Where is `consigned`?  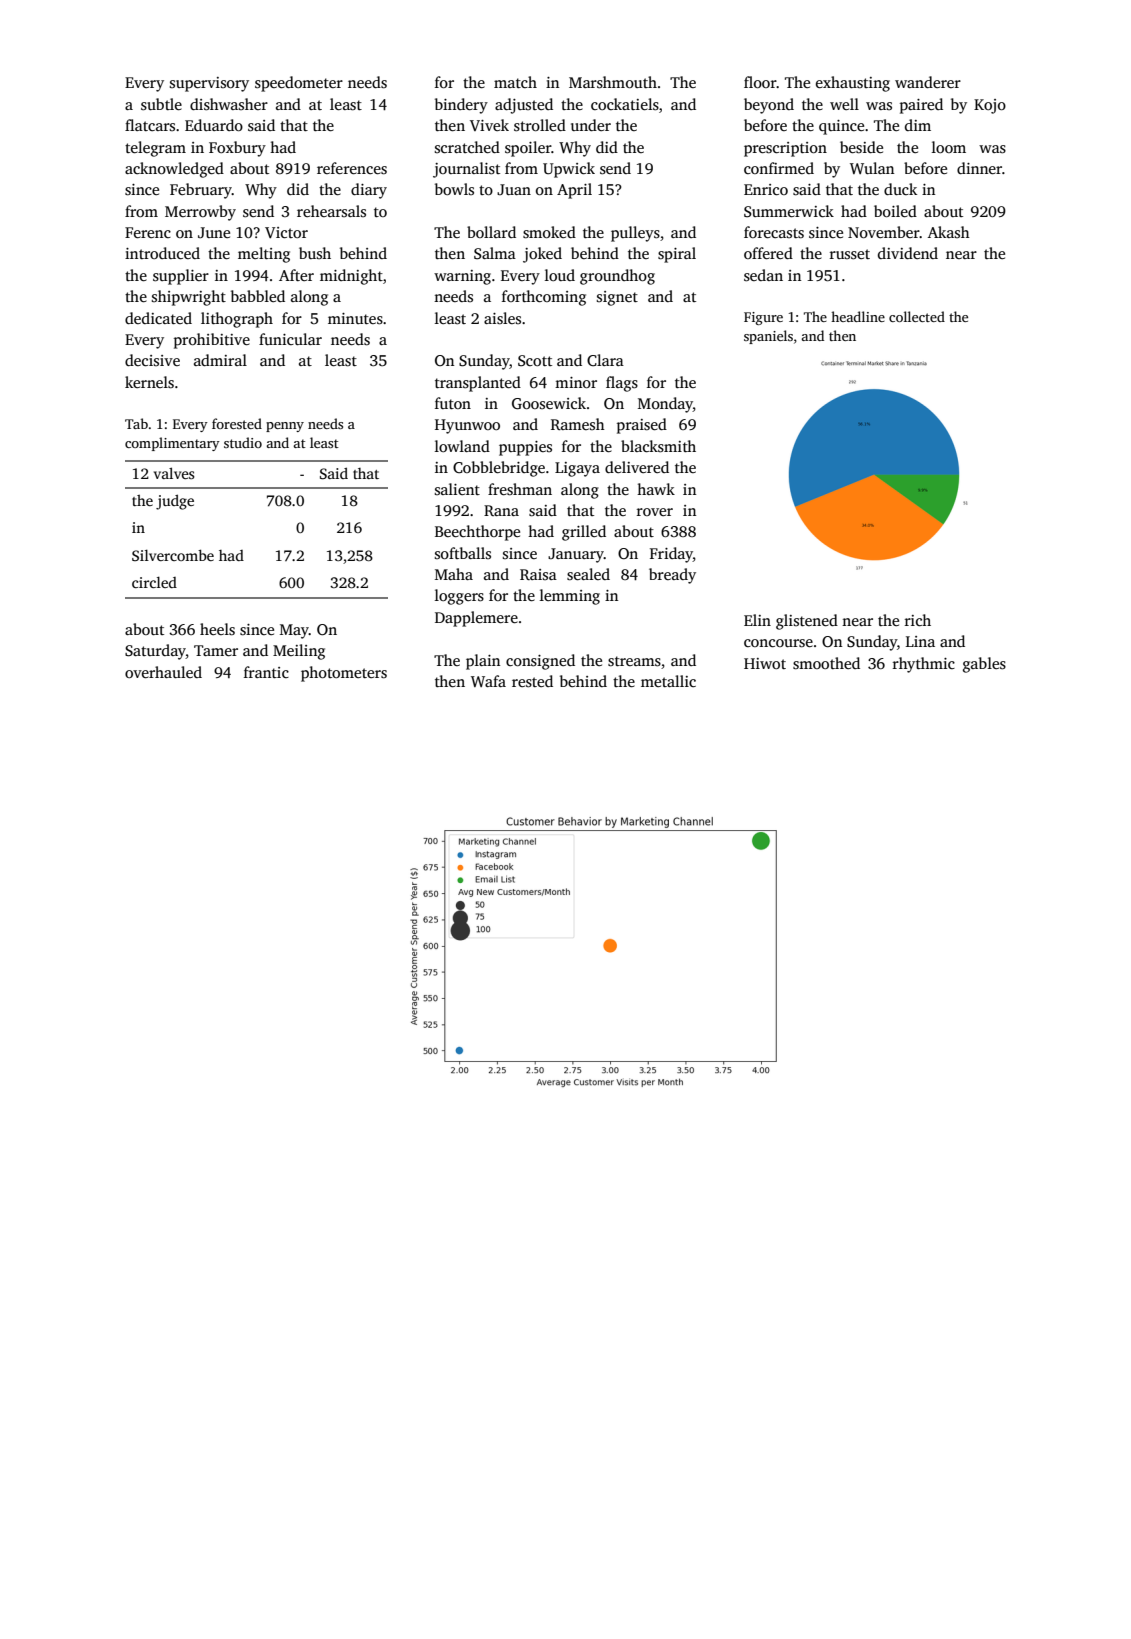
consigned is located at coordinates (540, 662).
